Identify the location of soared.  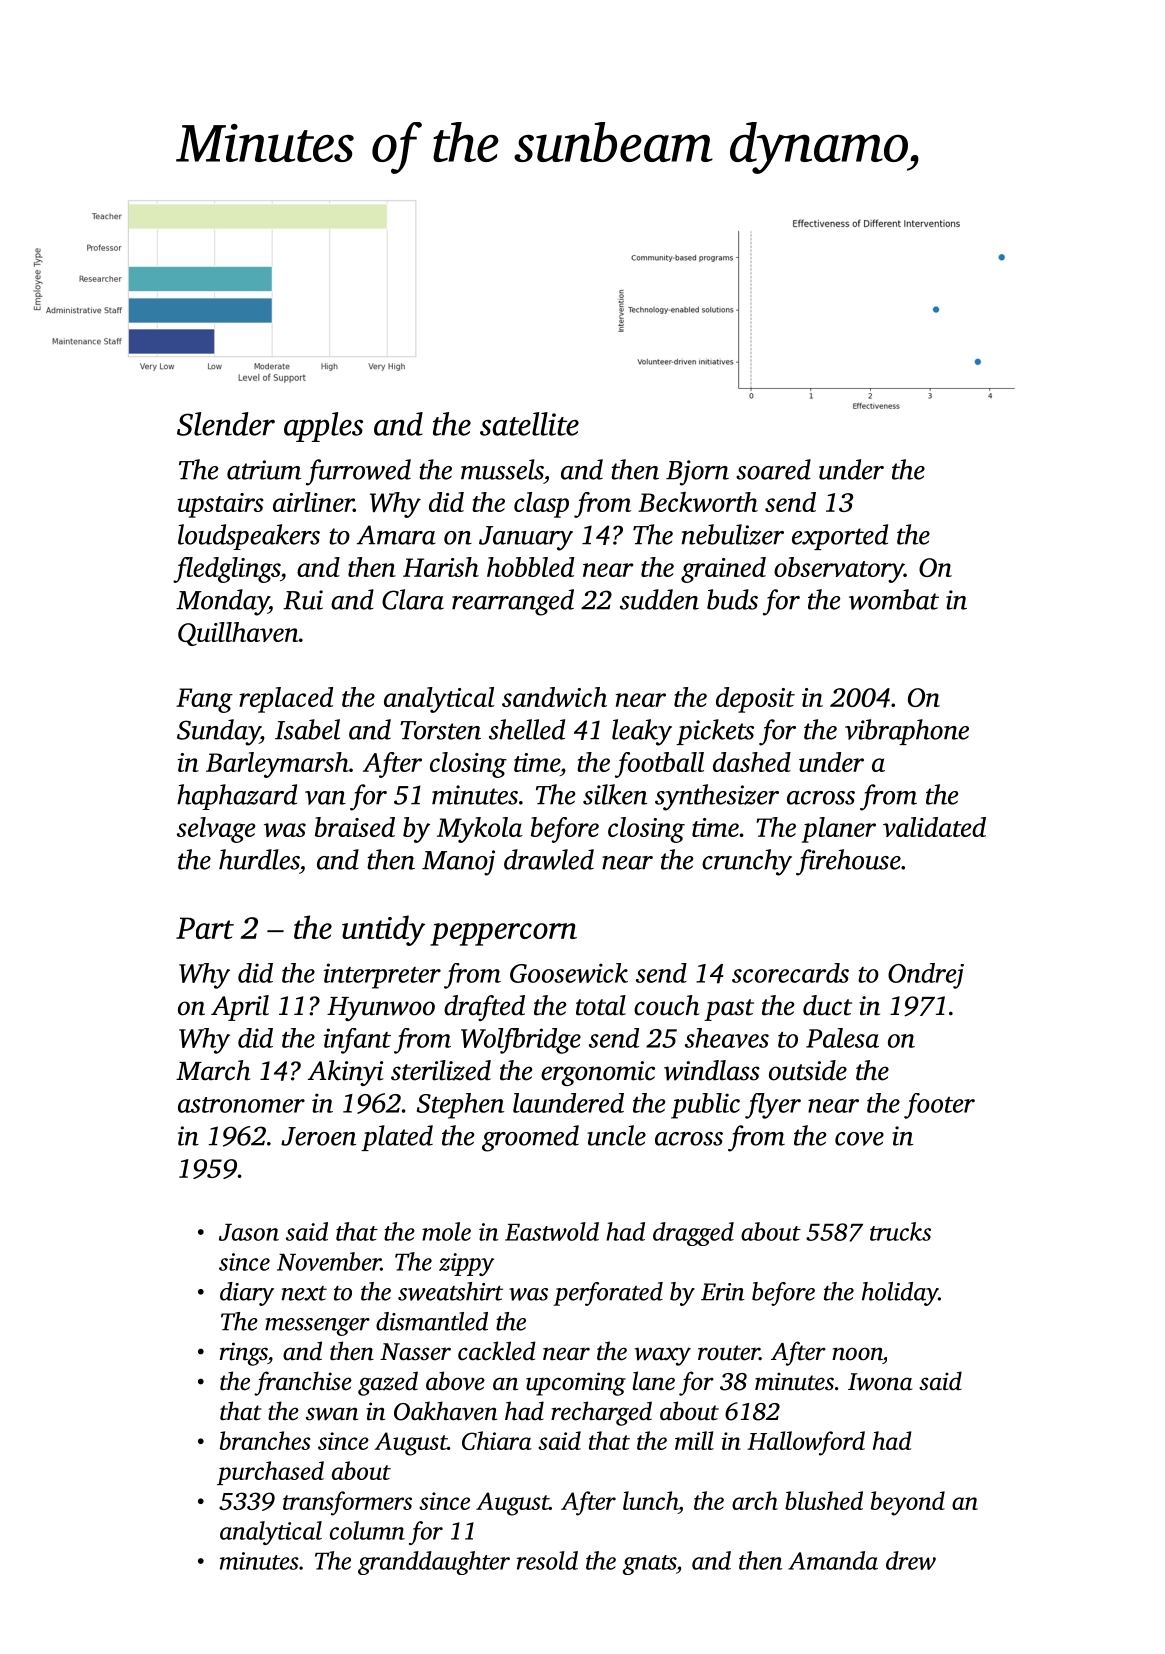
(773, 469).
